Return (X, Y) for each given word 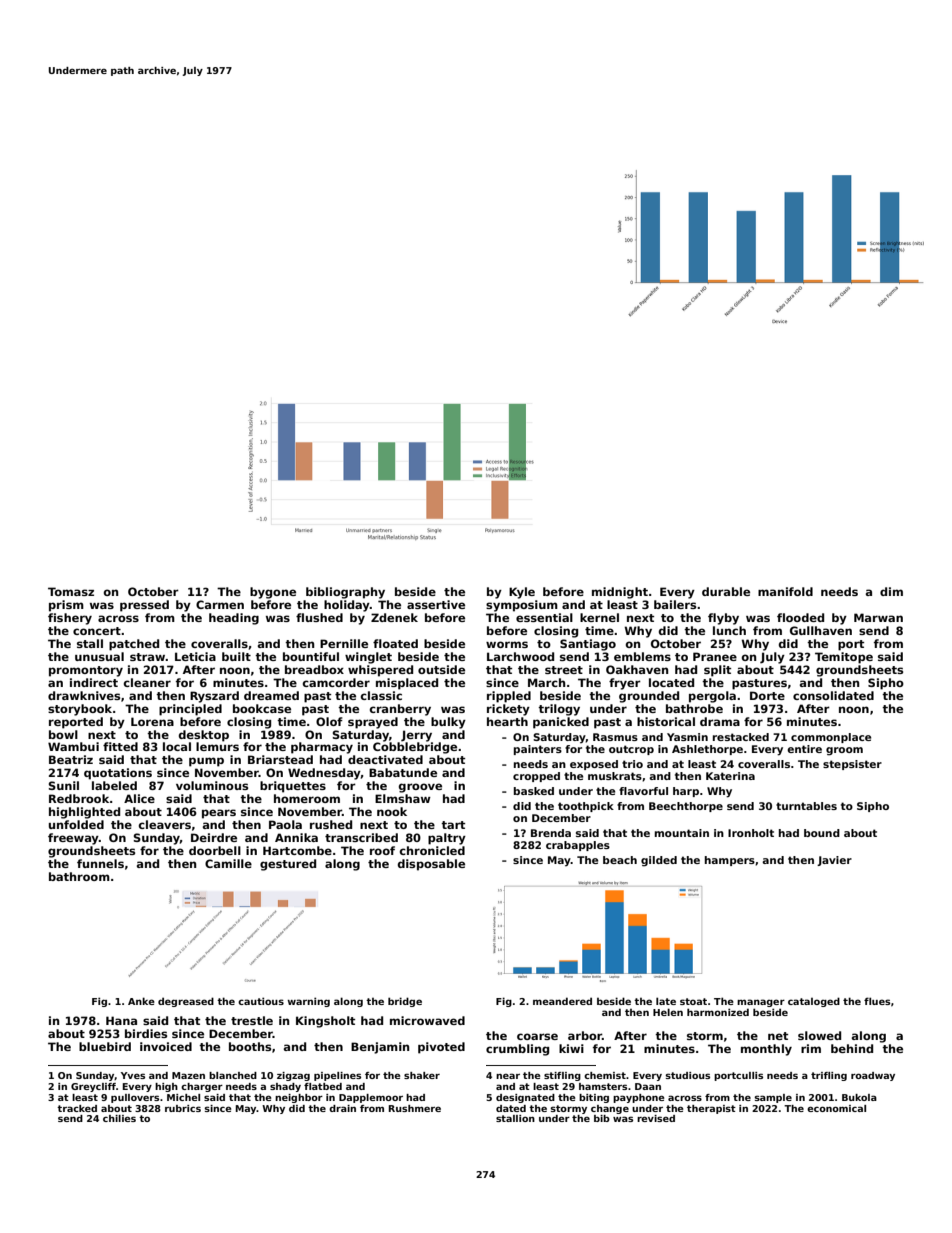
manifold (785, 591)
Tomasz (71, 591)
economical (836, 1108)
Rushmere (415, 1108)
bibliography (345, 593)
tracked (77, 1108)
